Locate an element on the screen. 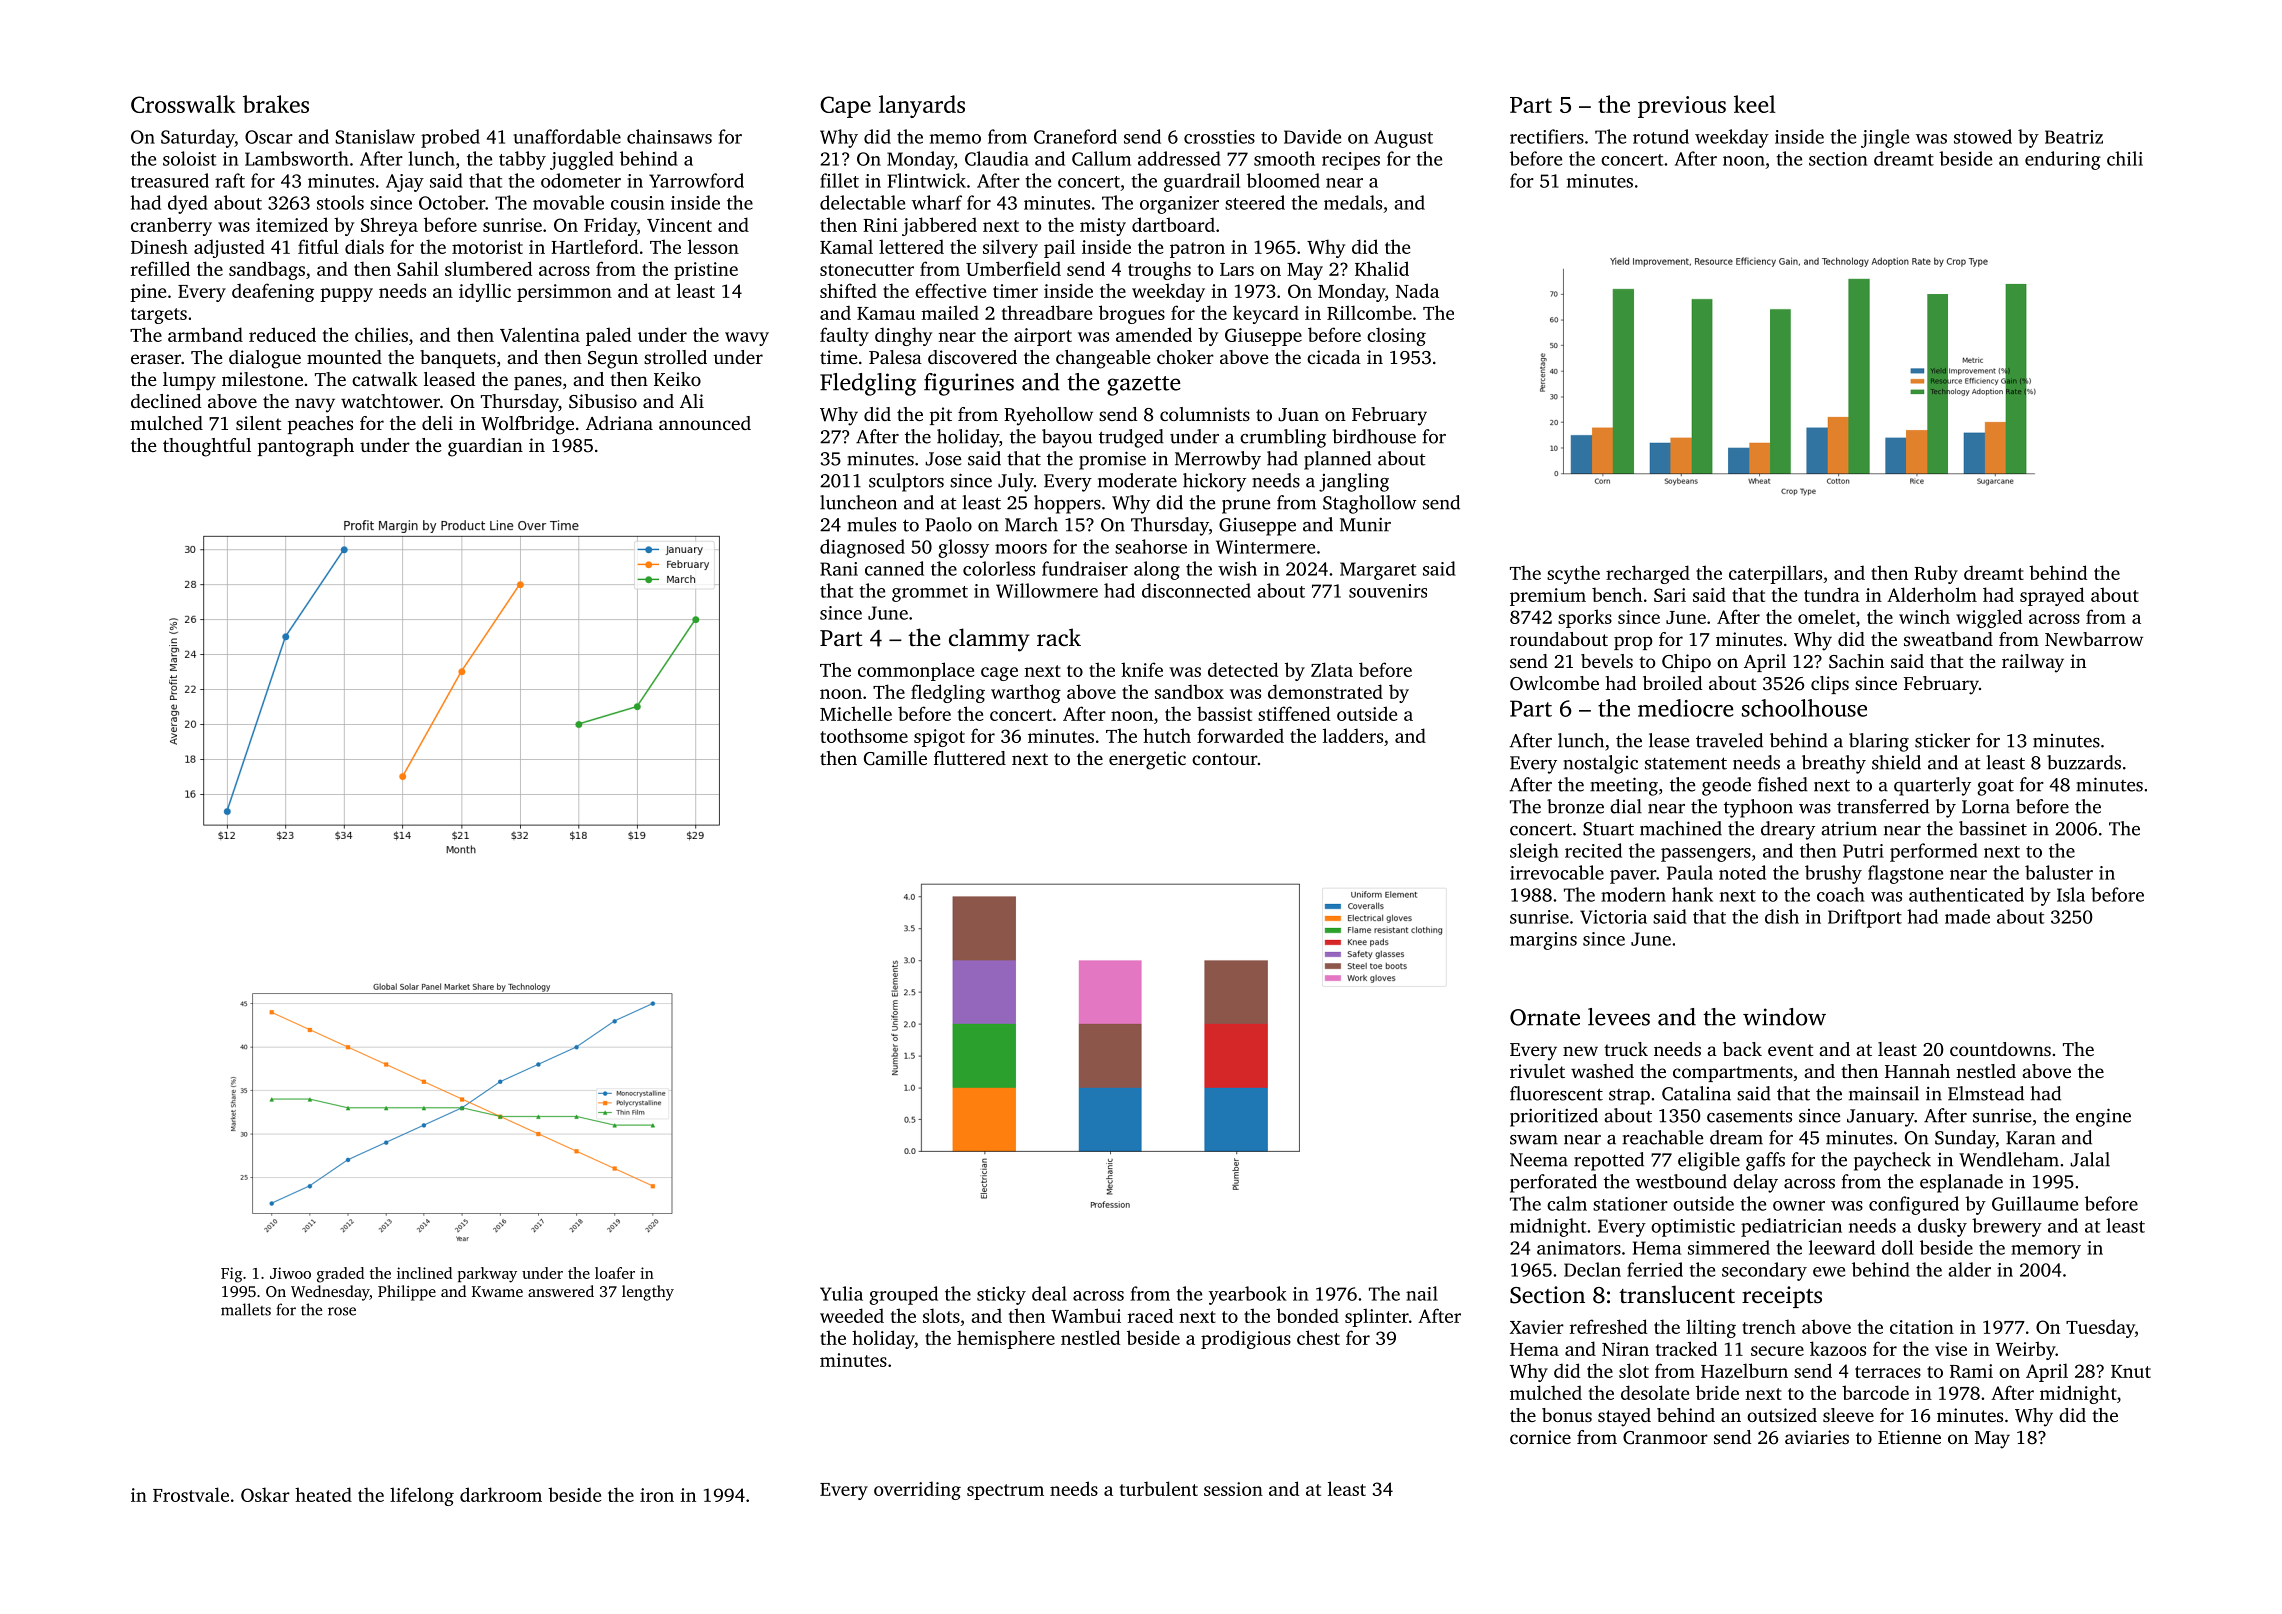  deal is located at coordinates (1049, 1293).
